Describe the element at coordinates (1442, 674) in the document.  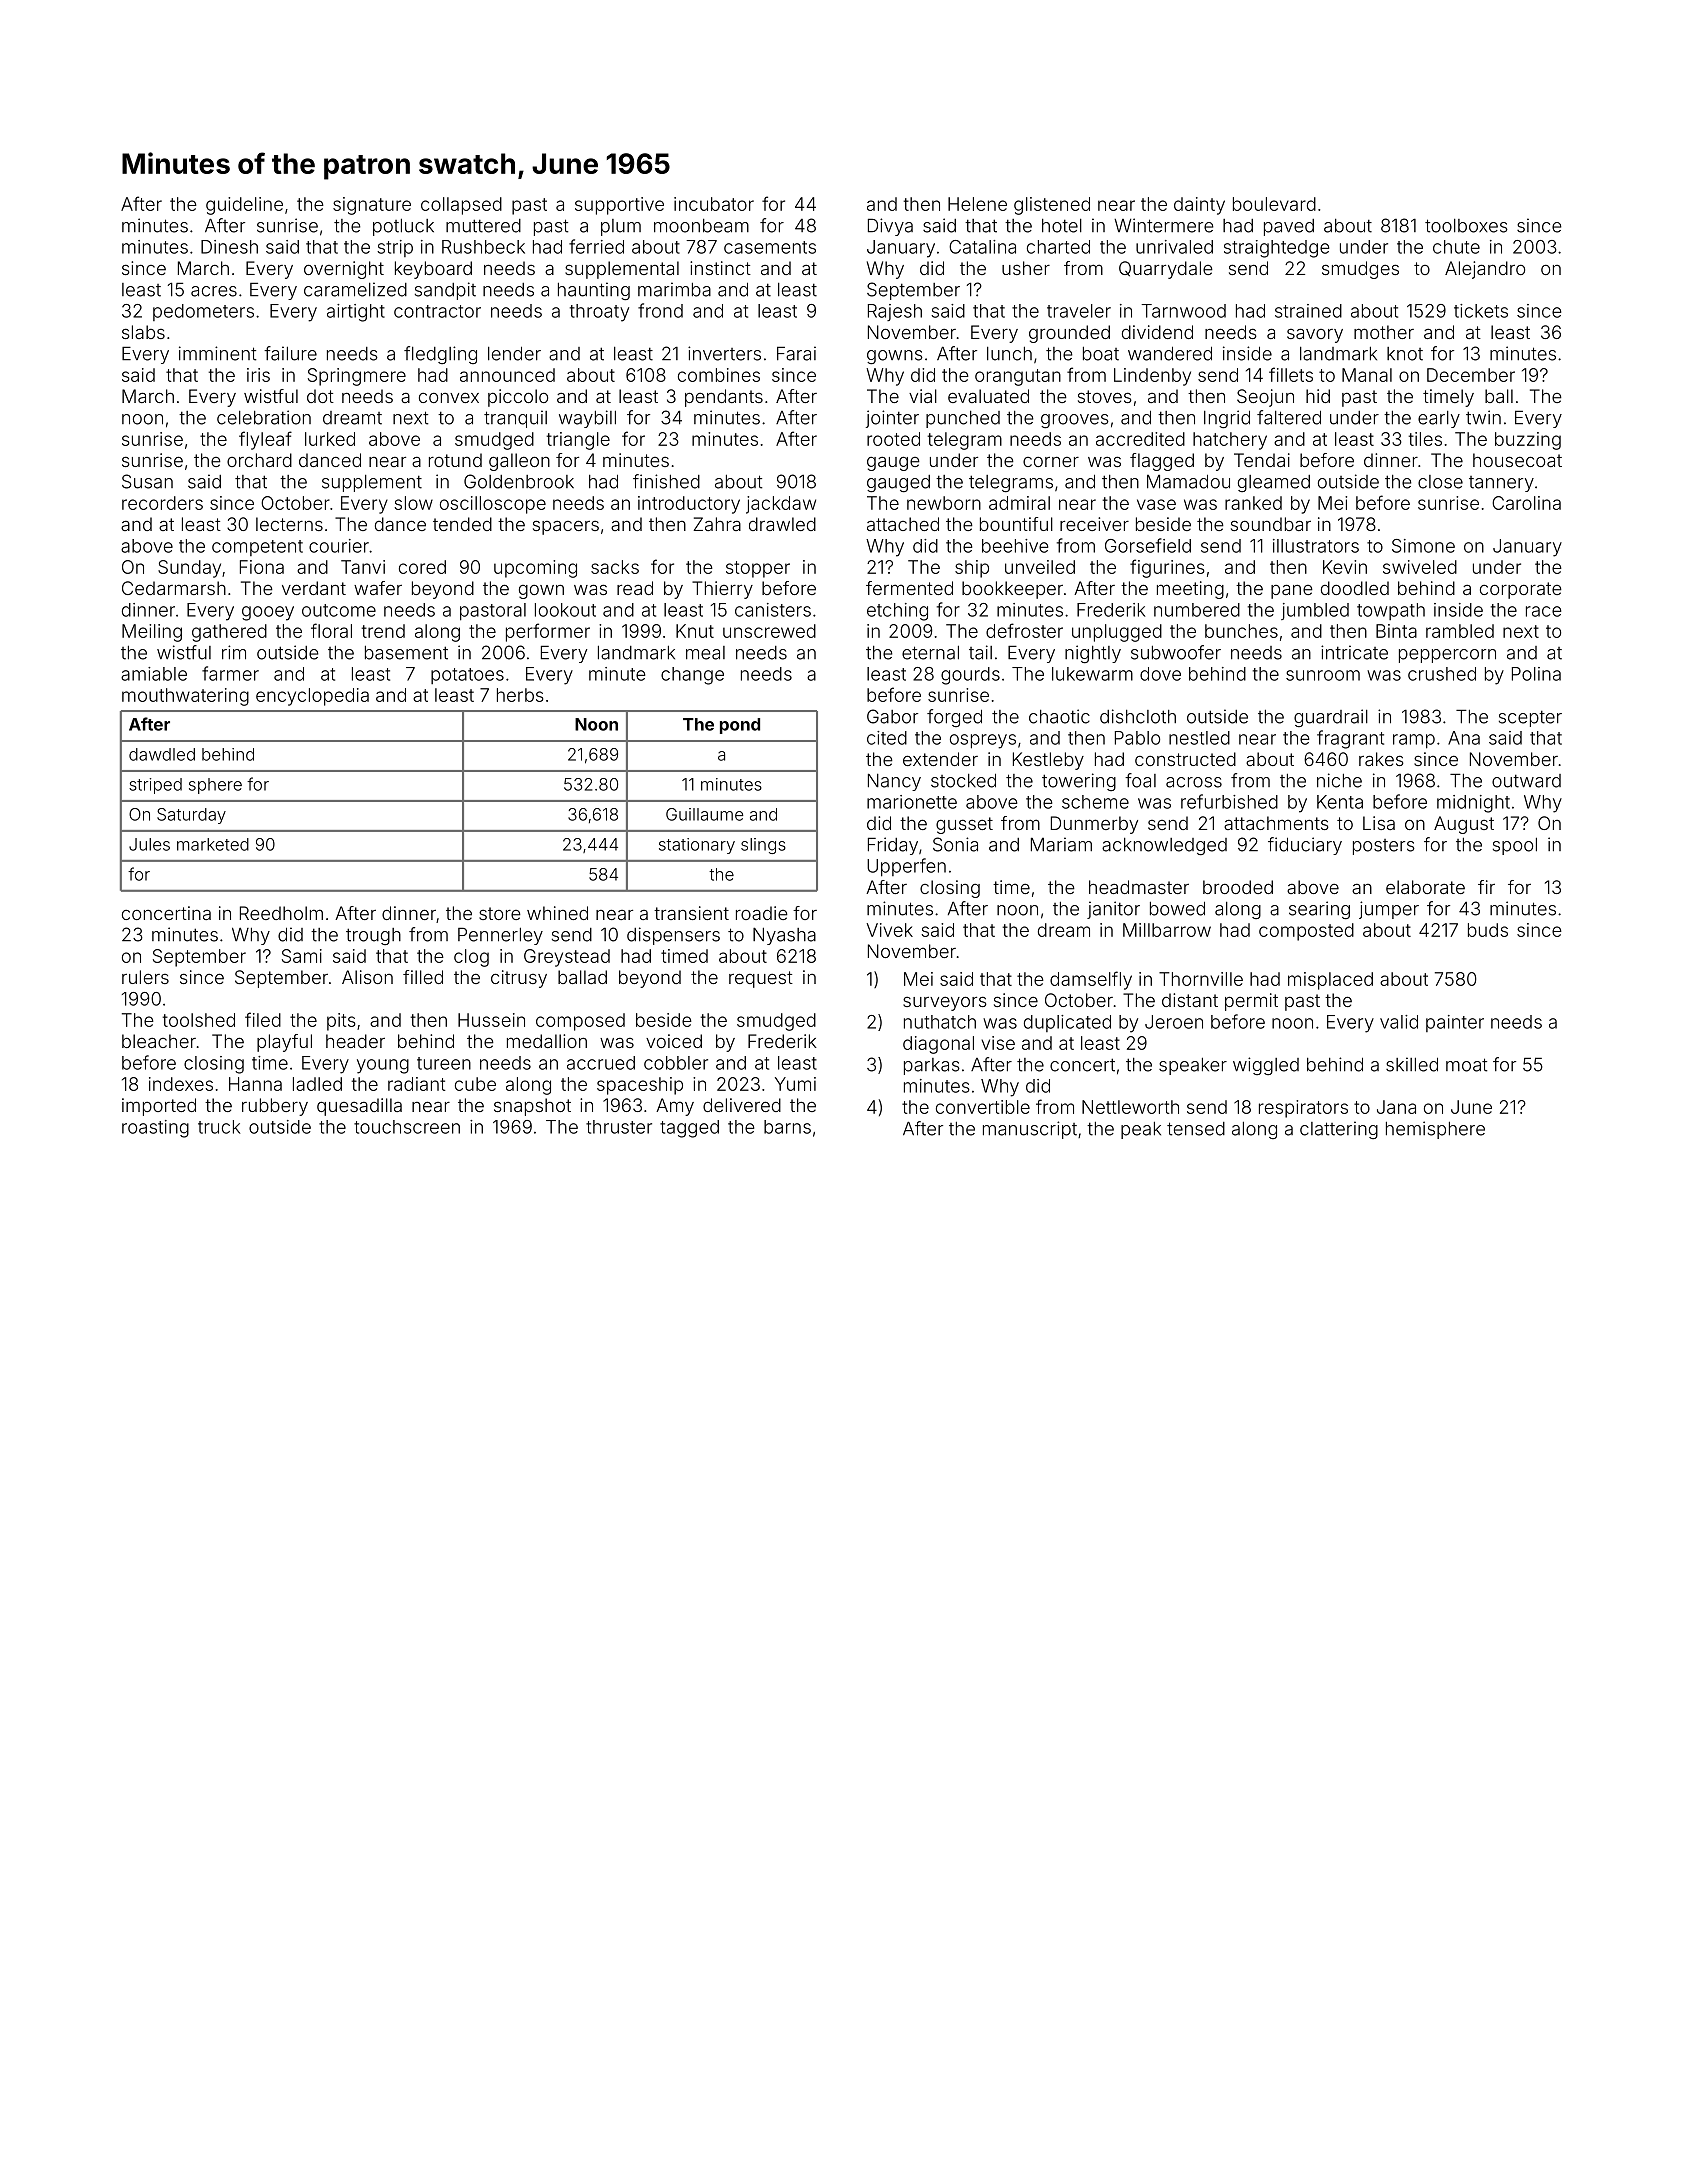
I see `crushed` at that location.
